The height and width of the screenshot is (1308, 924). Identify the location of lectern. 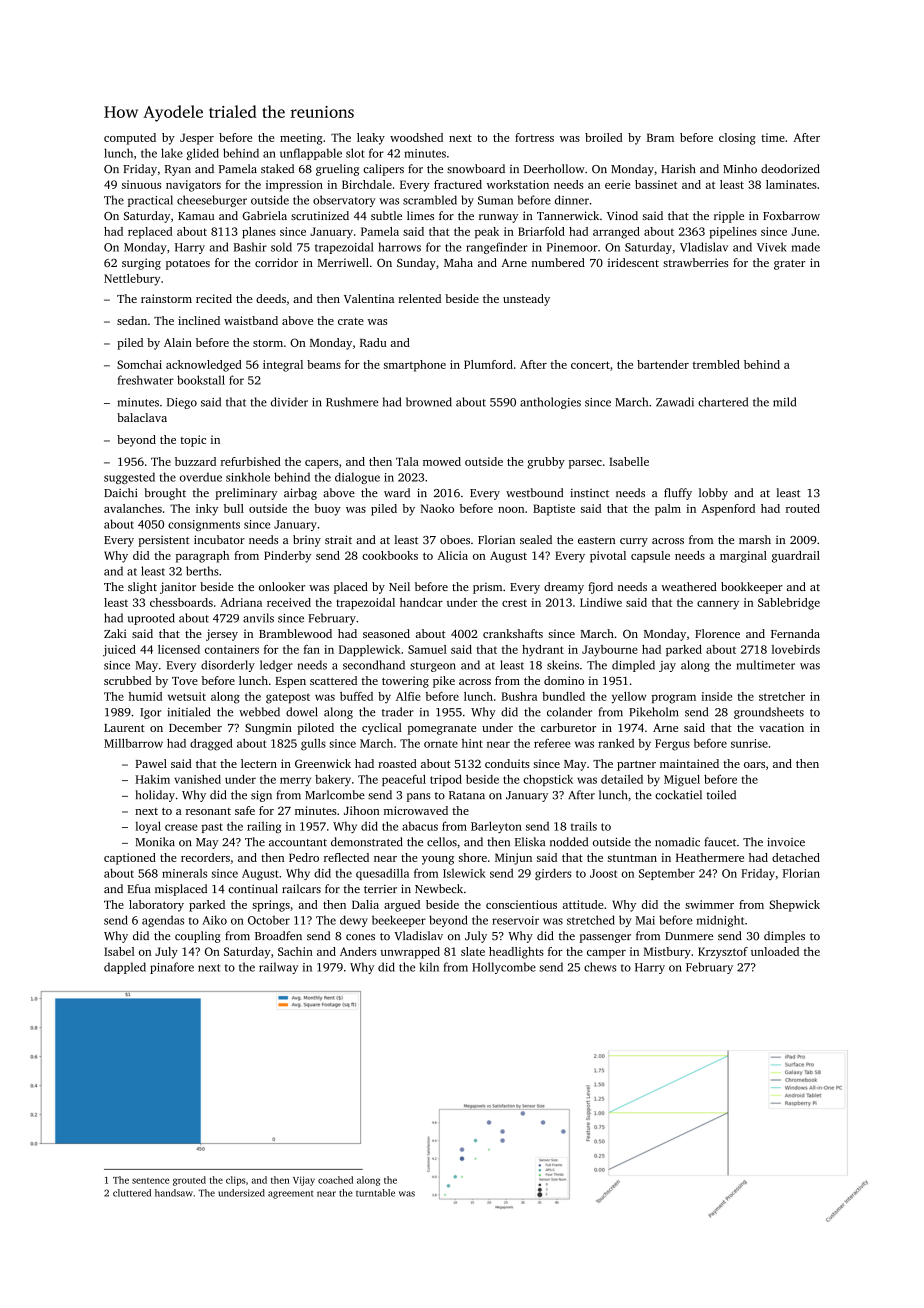
(259, 763).
